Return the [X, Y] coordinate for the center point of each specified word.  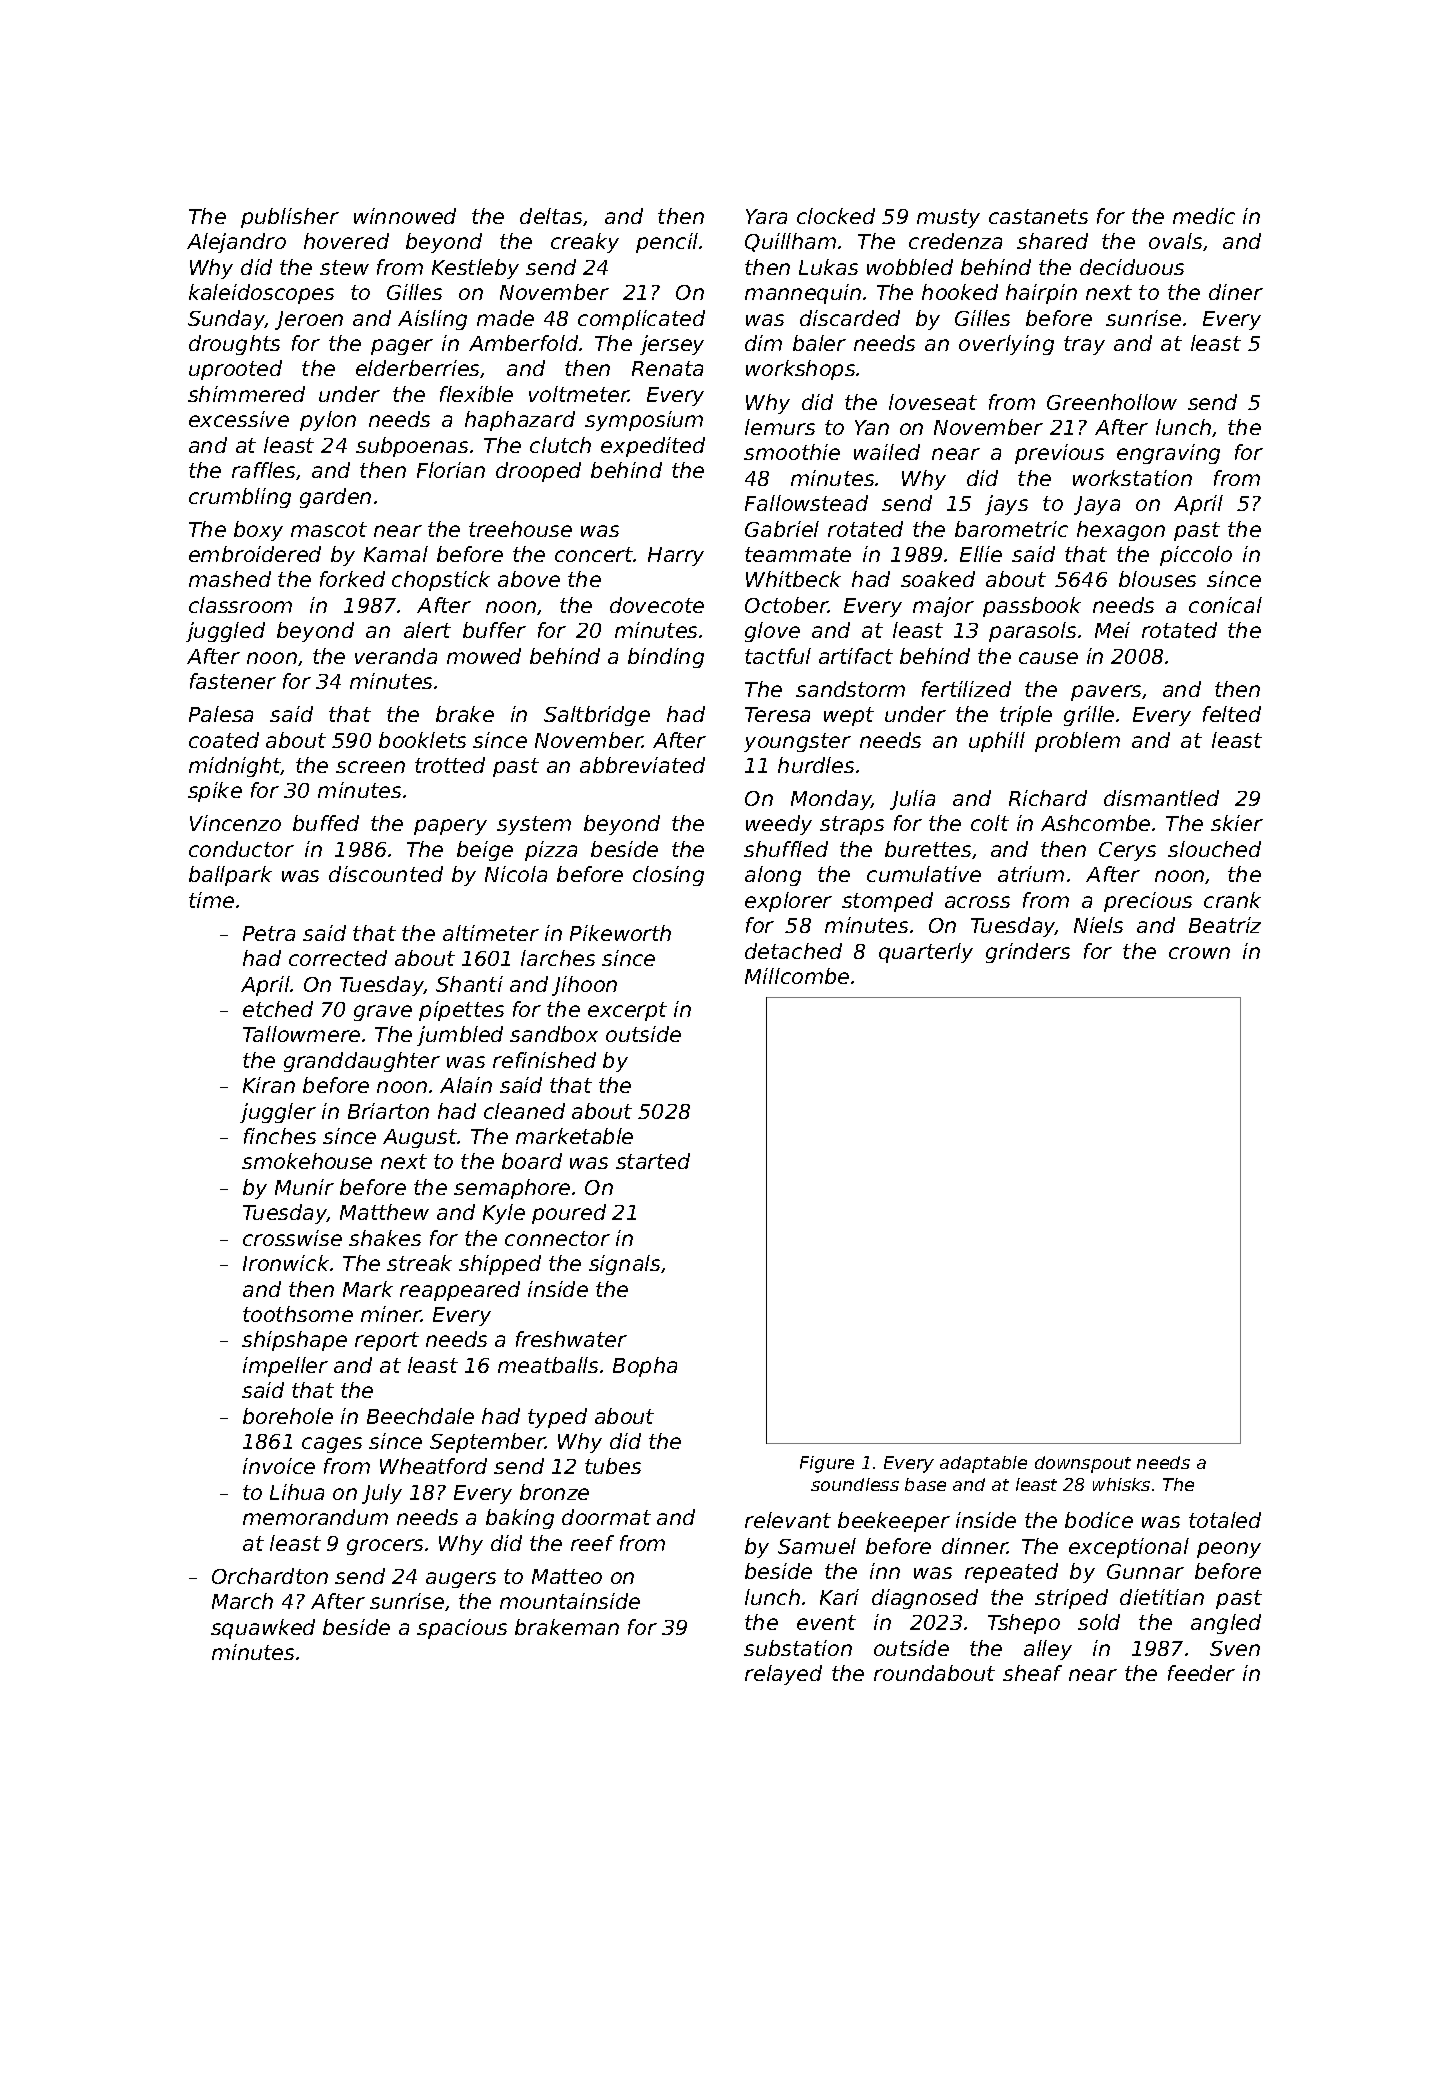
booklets [422, 740]
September [487, 1443]
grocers [385, 1547]
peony [1229, 1550]
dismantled [1161, 798]
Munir [304, 1187]
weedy [779, 825]
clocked [836, 216]
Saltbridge [597, 716]
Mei [1112, 630]
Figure [827, 1464]
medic [1204, 216]
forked [352, 579]
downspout [1083, 1464]
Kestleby [475, 269]
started [653, 1161]
